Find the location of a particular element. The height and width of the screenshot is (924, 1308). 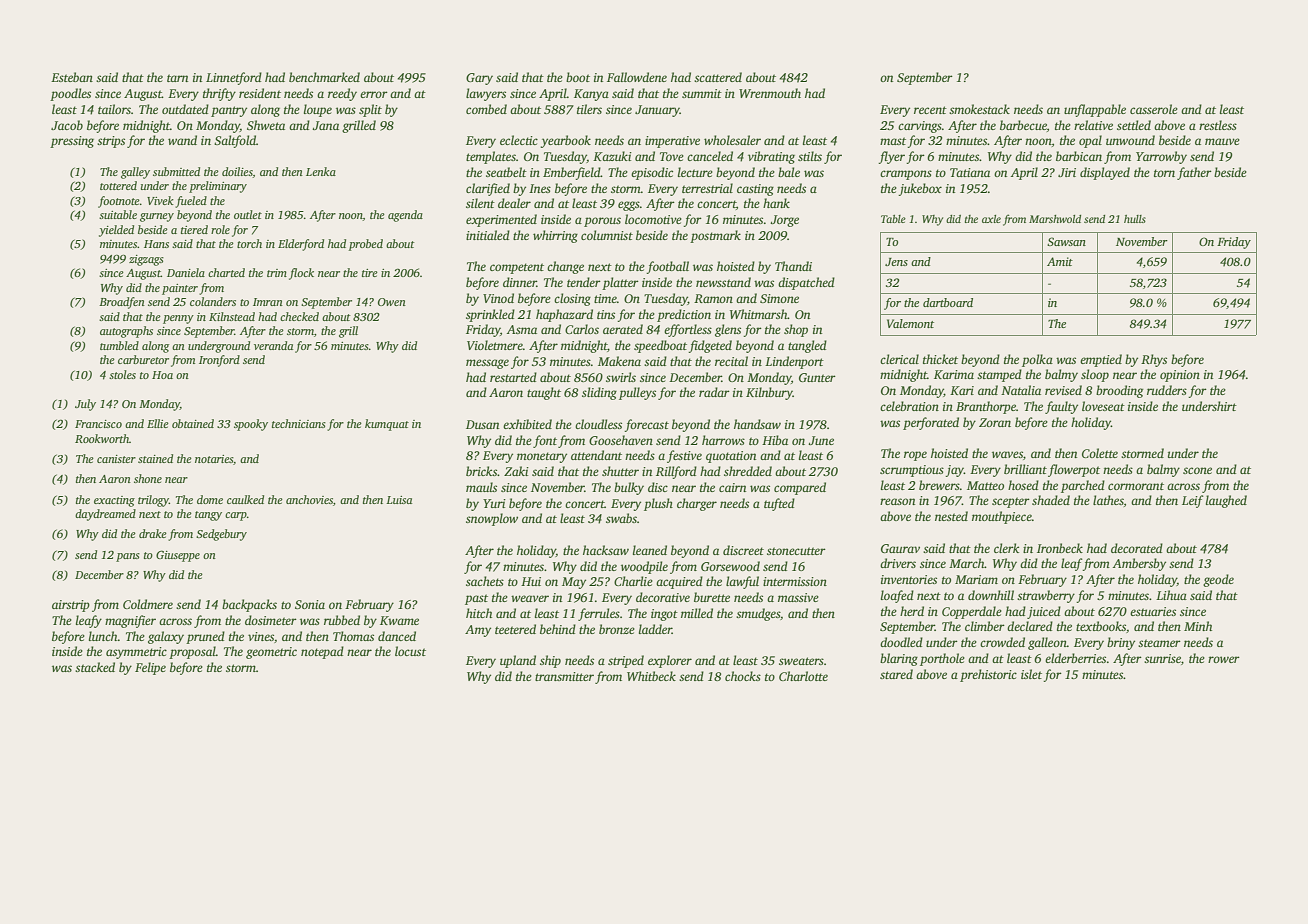

charted is located at coordinates (226, 272).
